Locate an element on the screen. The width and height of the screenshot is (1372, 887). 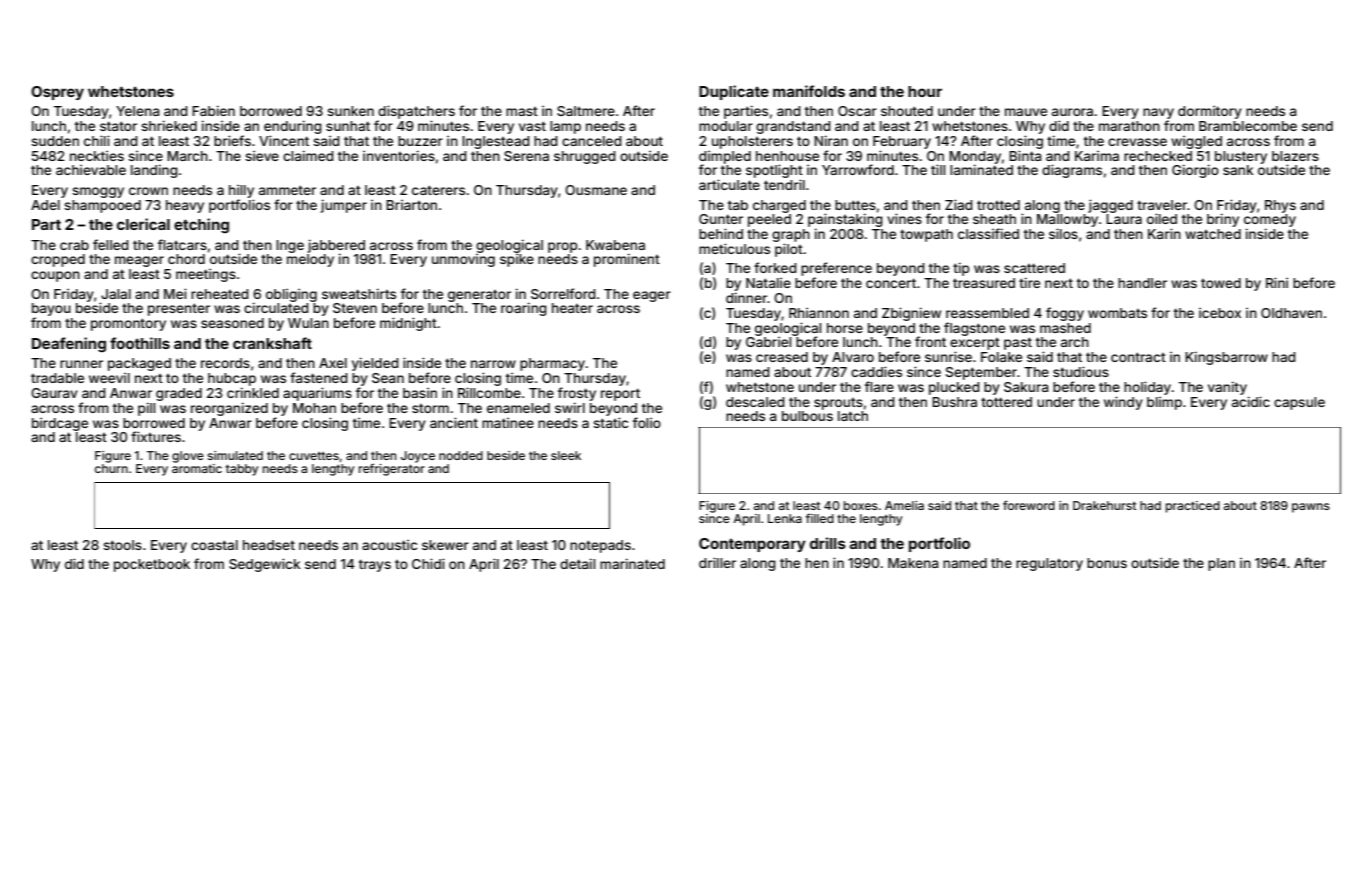
laminated is located at coordinates (981, 169).
